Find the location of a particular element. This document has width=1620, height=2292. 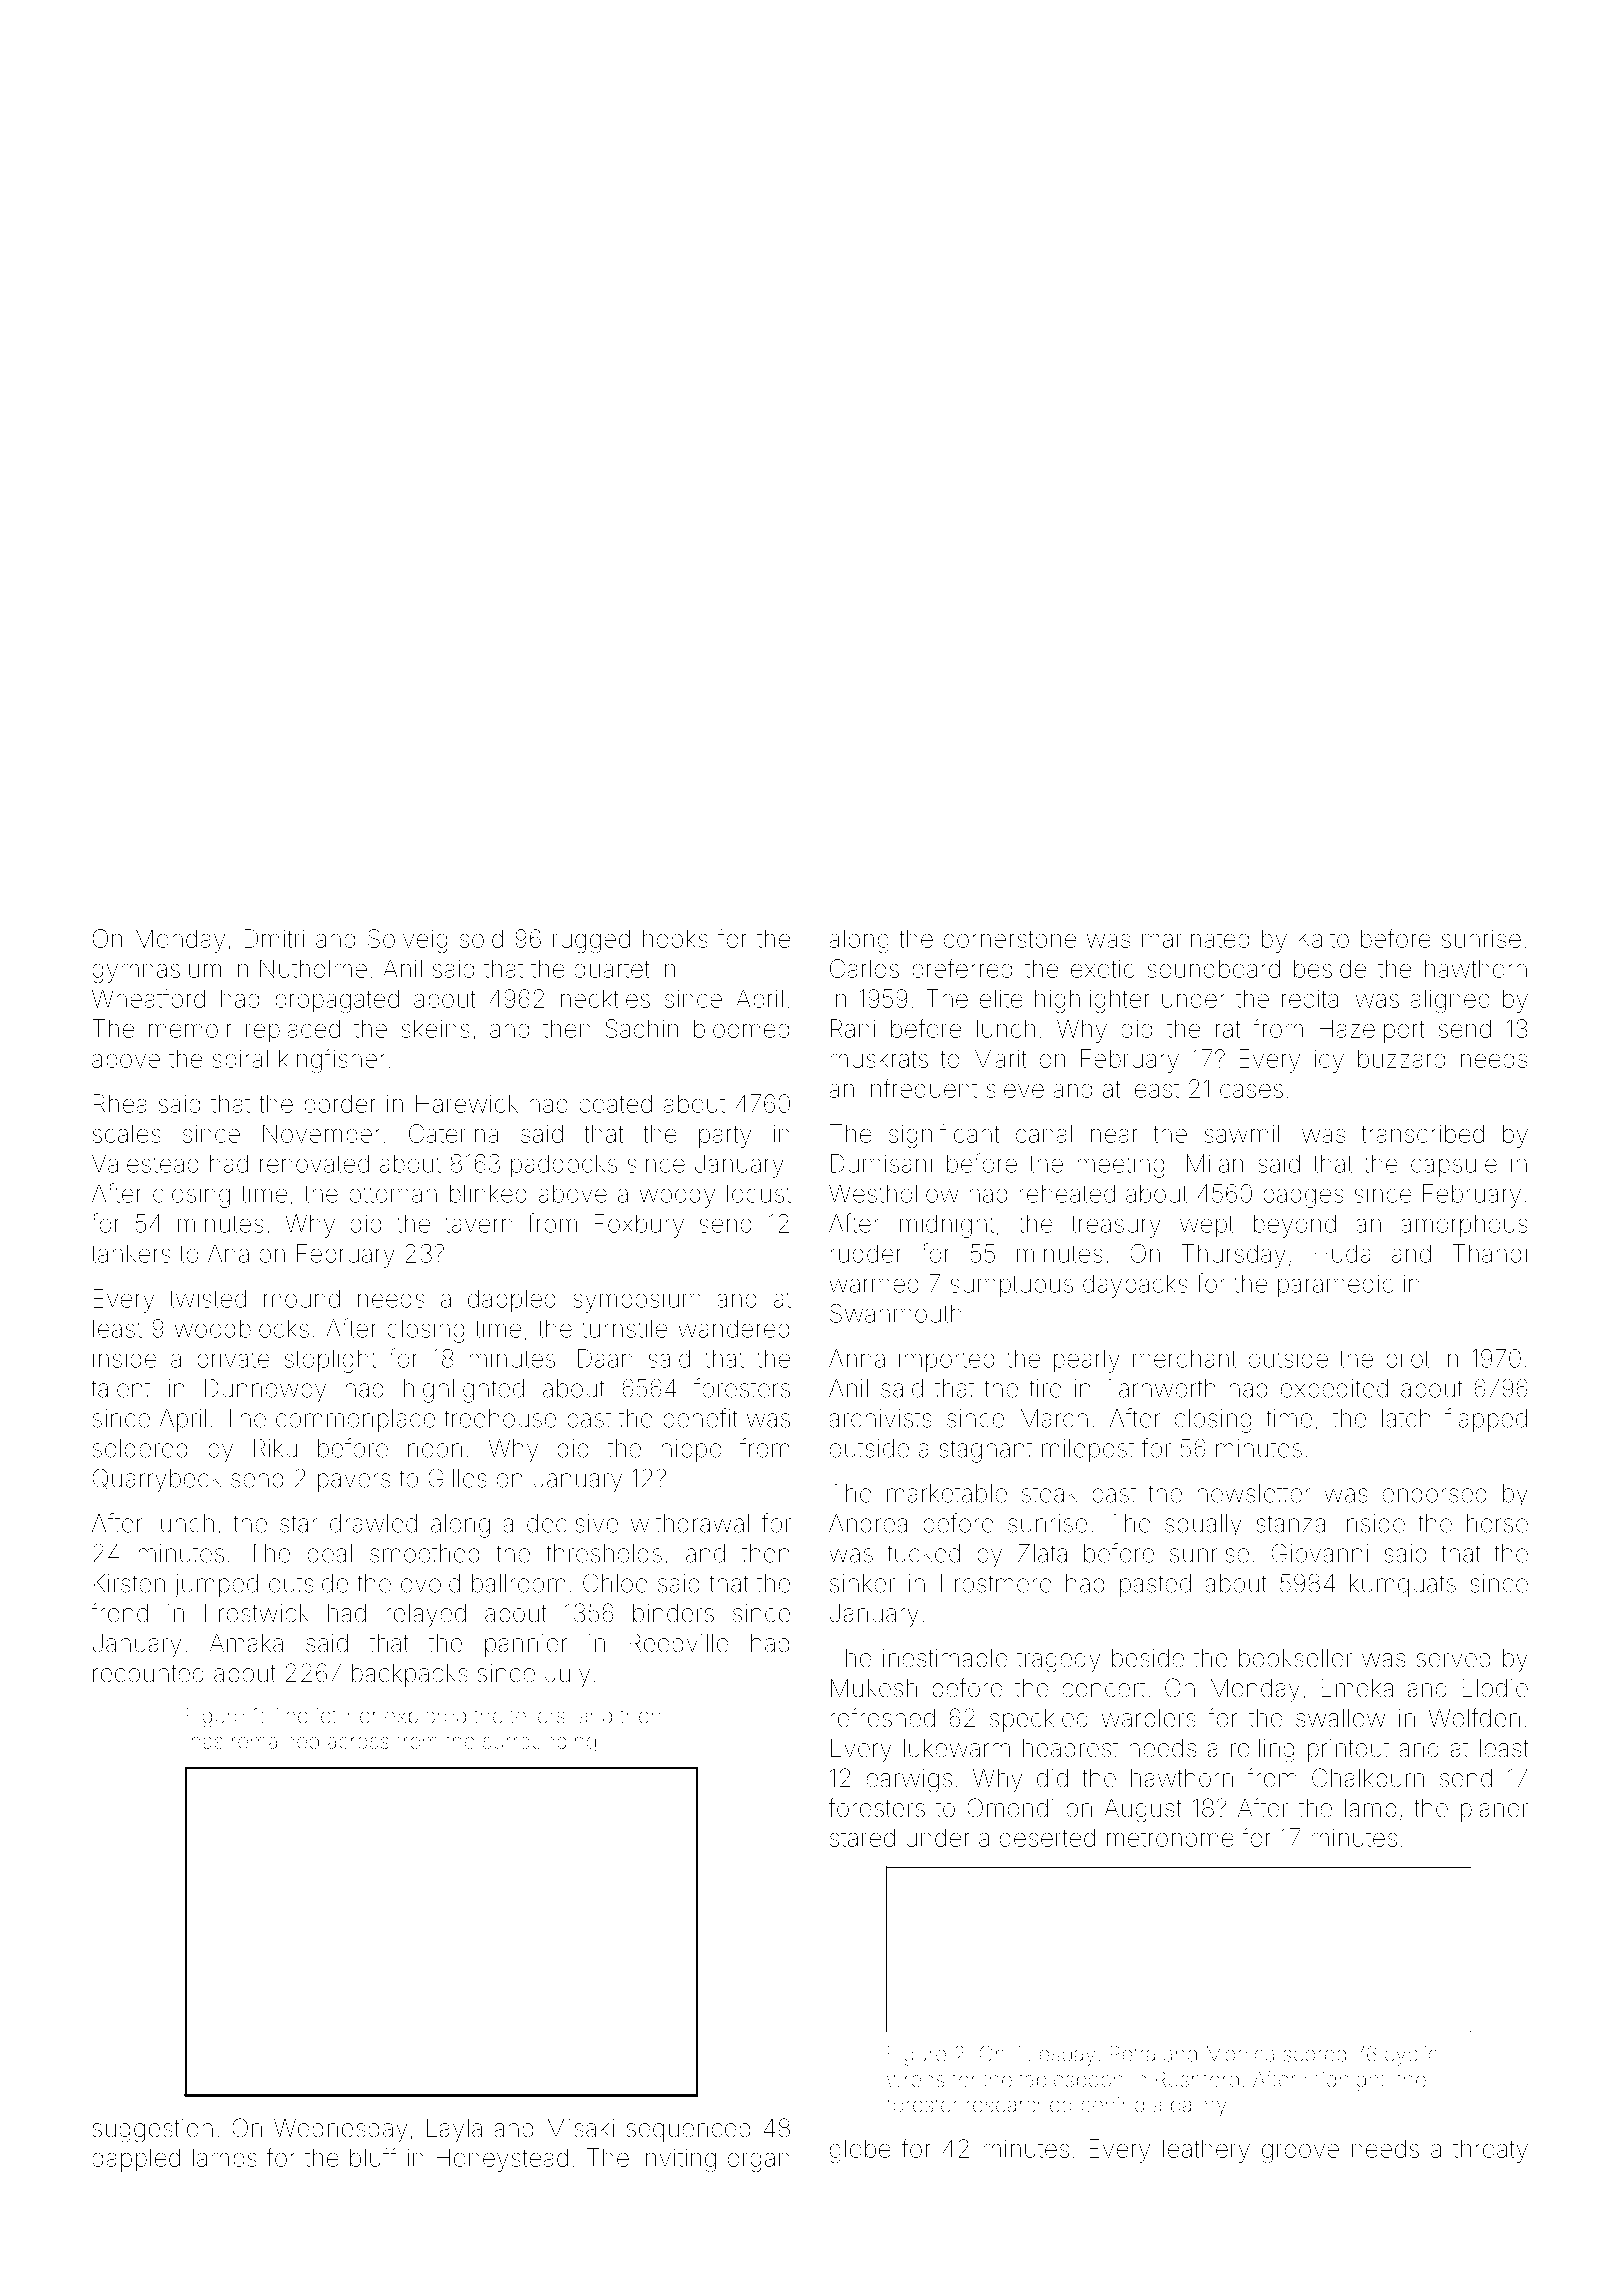

earwigs is located at coordinates (909, 1781).
